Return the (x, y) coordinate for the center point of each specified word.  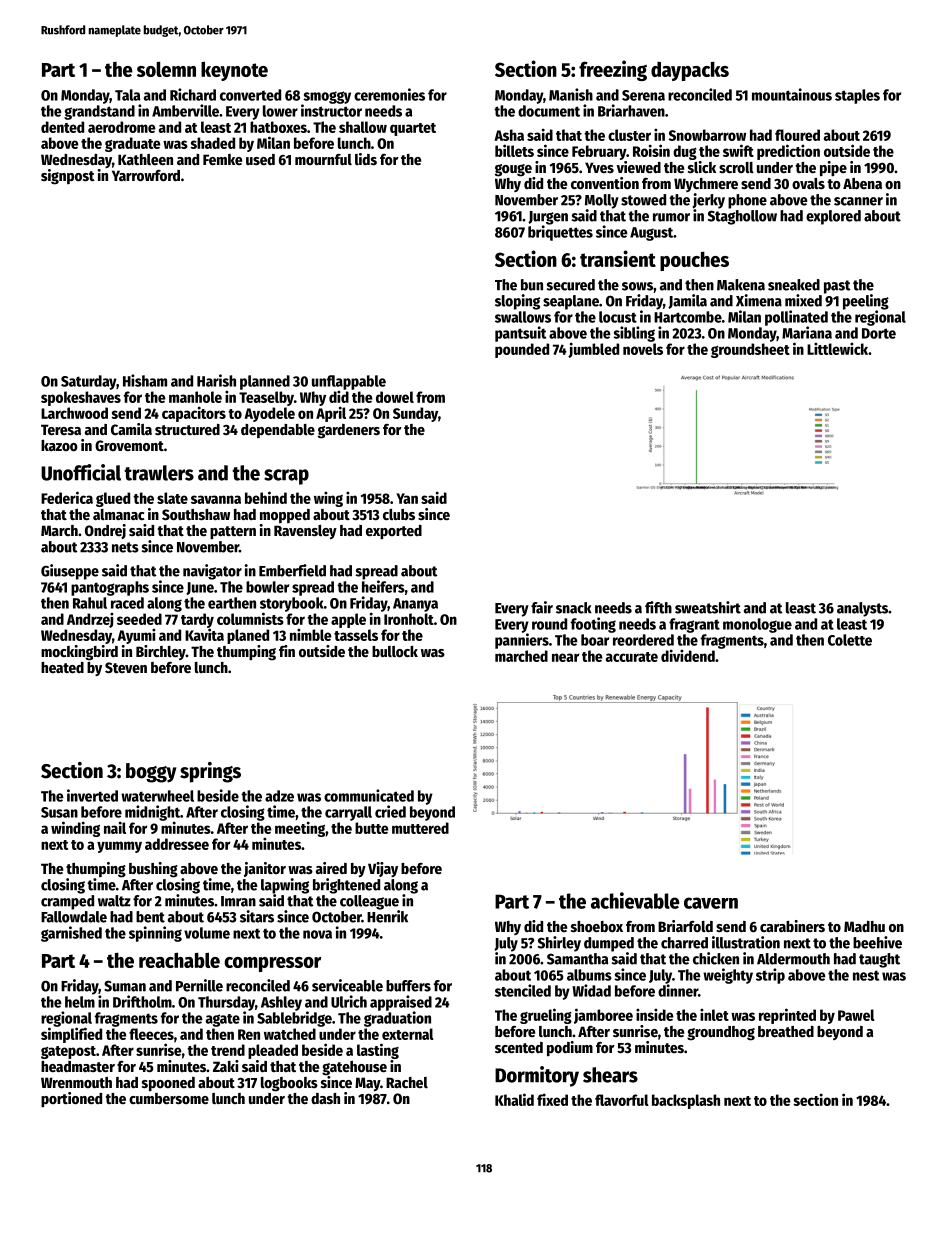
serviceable (347, 985)
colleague (369, 902)
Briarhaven (631, 110)
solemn (166, 69)
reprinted (787, 1016)
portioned (71, 1099)
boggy (151, 773)
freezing (613, 70)
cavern (711, 903)
